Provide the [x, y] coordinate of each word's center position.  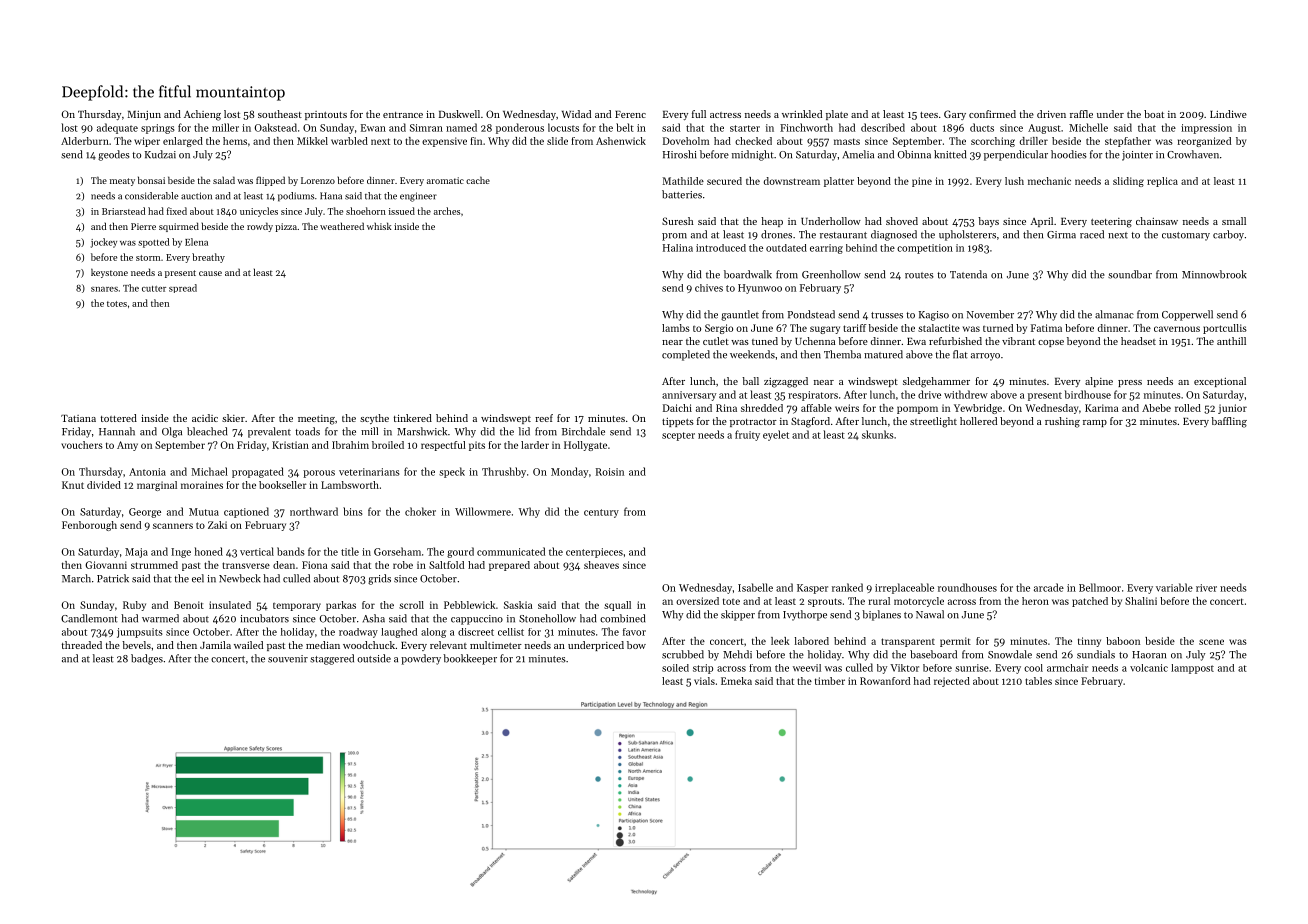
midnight [753, 155]
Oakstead [276, 127]
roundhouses [967, 587]
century [601, 513]
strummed [154, 565]
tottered [119, 418]
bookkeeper [470, 659]
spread [183, 288]
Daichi [677, 408]
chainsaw [1157, 221]
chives [709, 288]
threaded [82, 645]
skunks [878, 434]
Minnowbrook [1214, 274]
